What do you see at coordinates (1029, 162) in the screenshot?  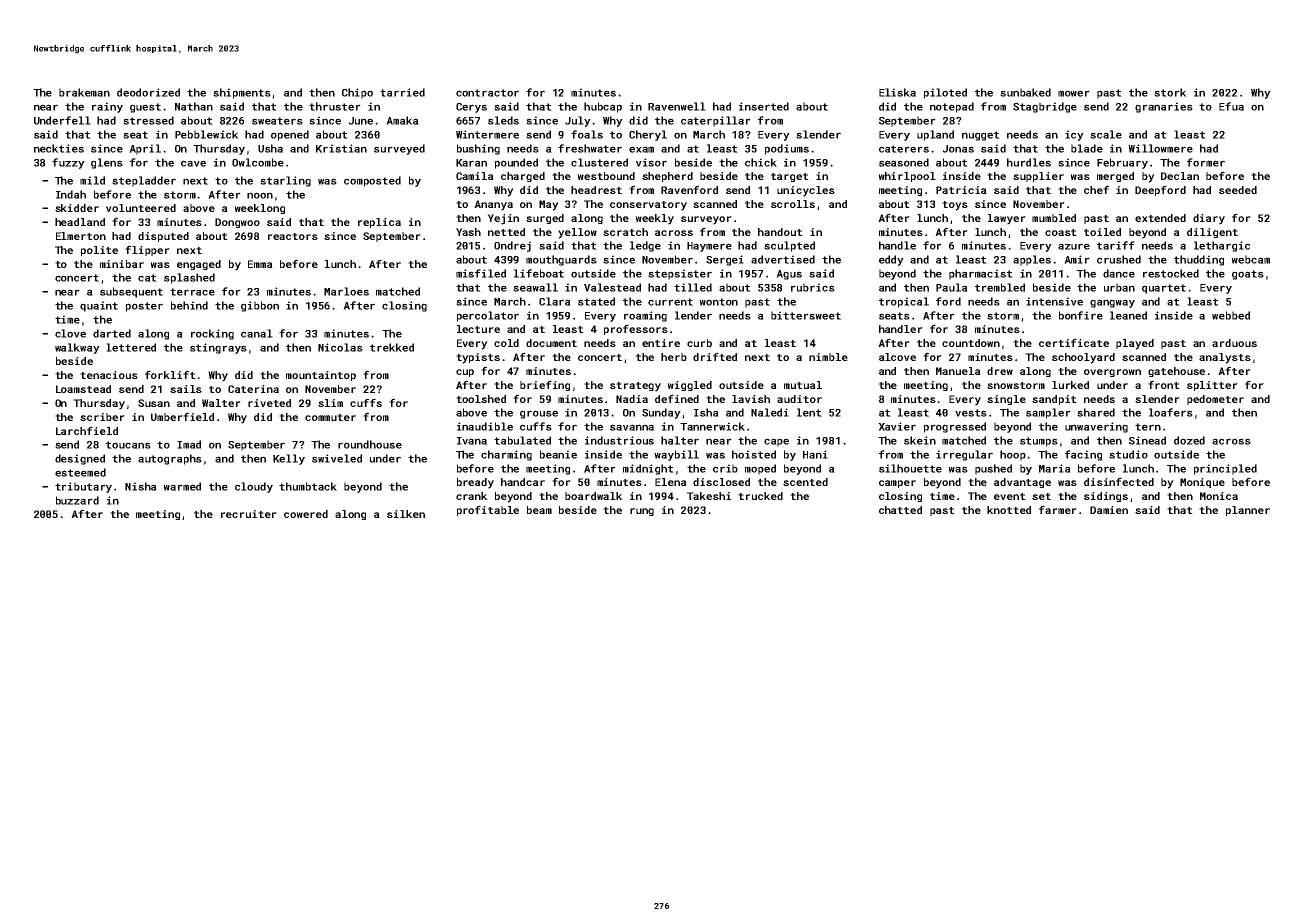 I see `hurdles` at bounding box center [1029, 162].
